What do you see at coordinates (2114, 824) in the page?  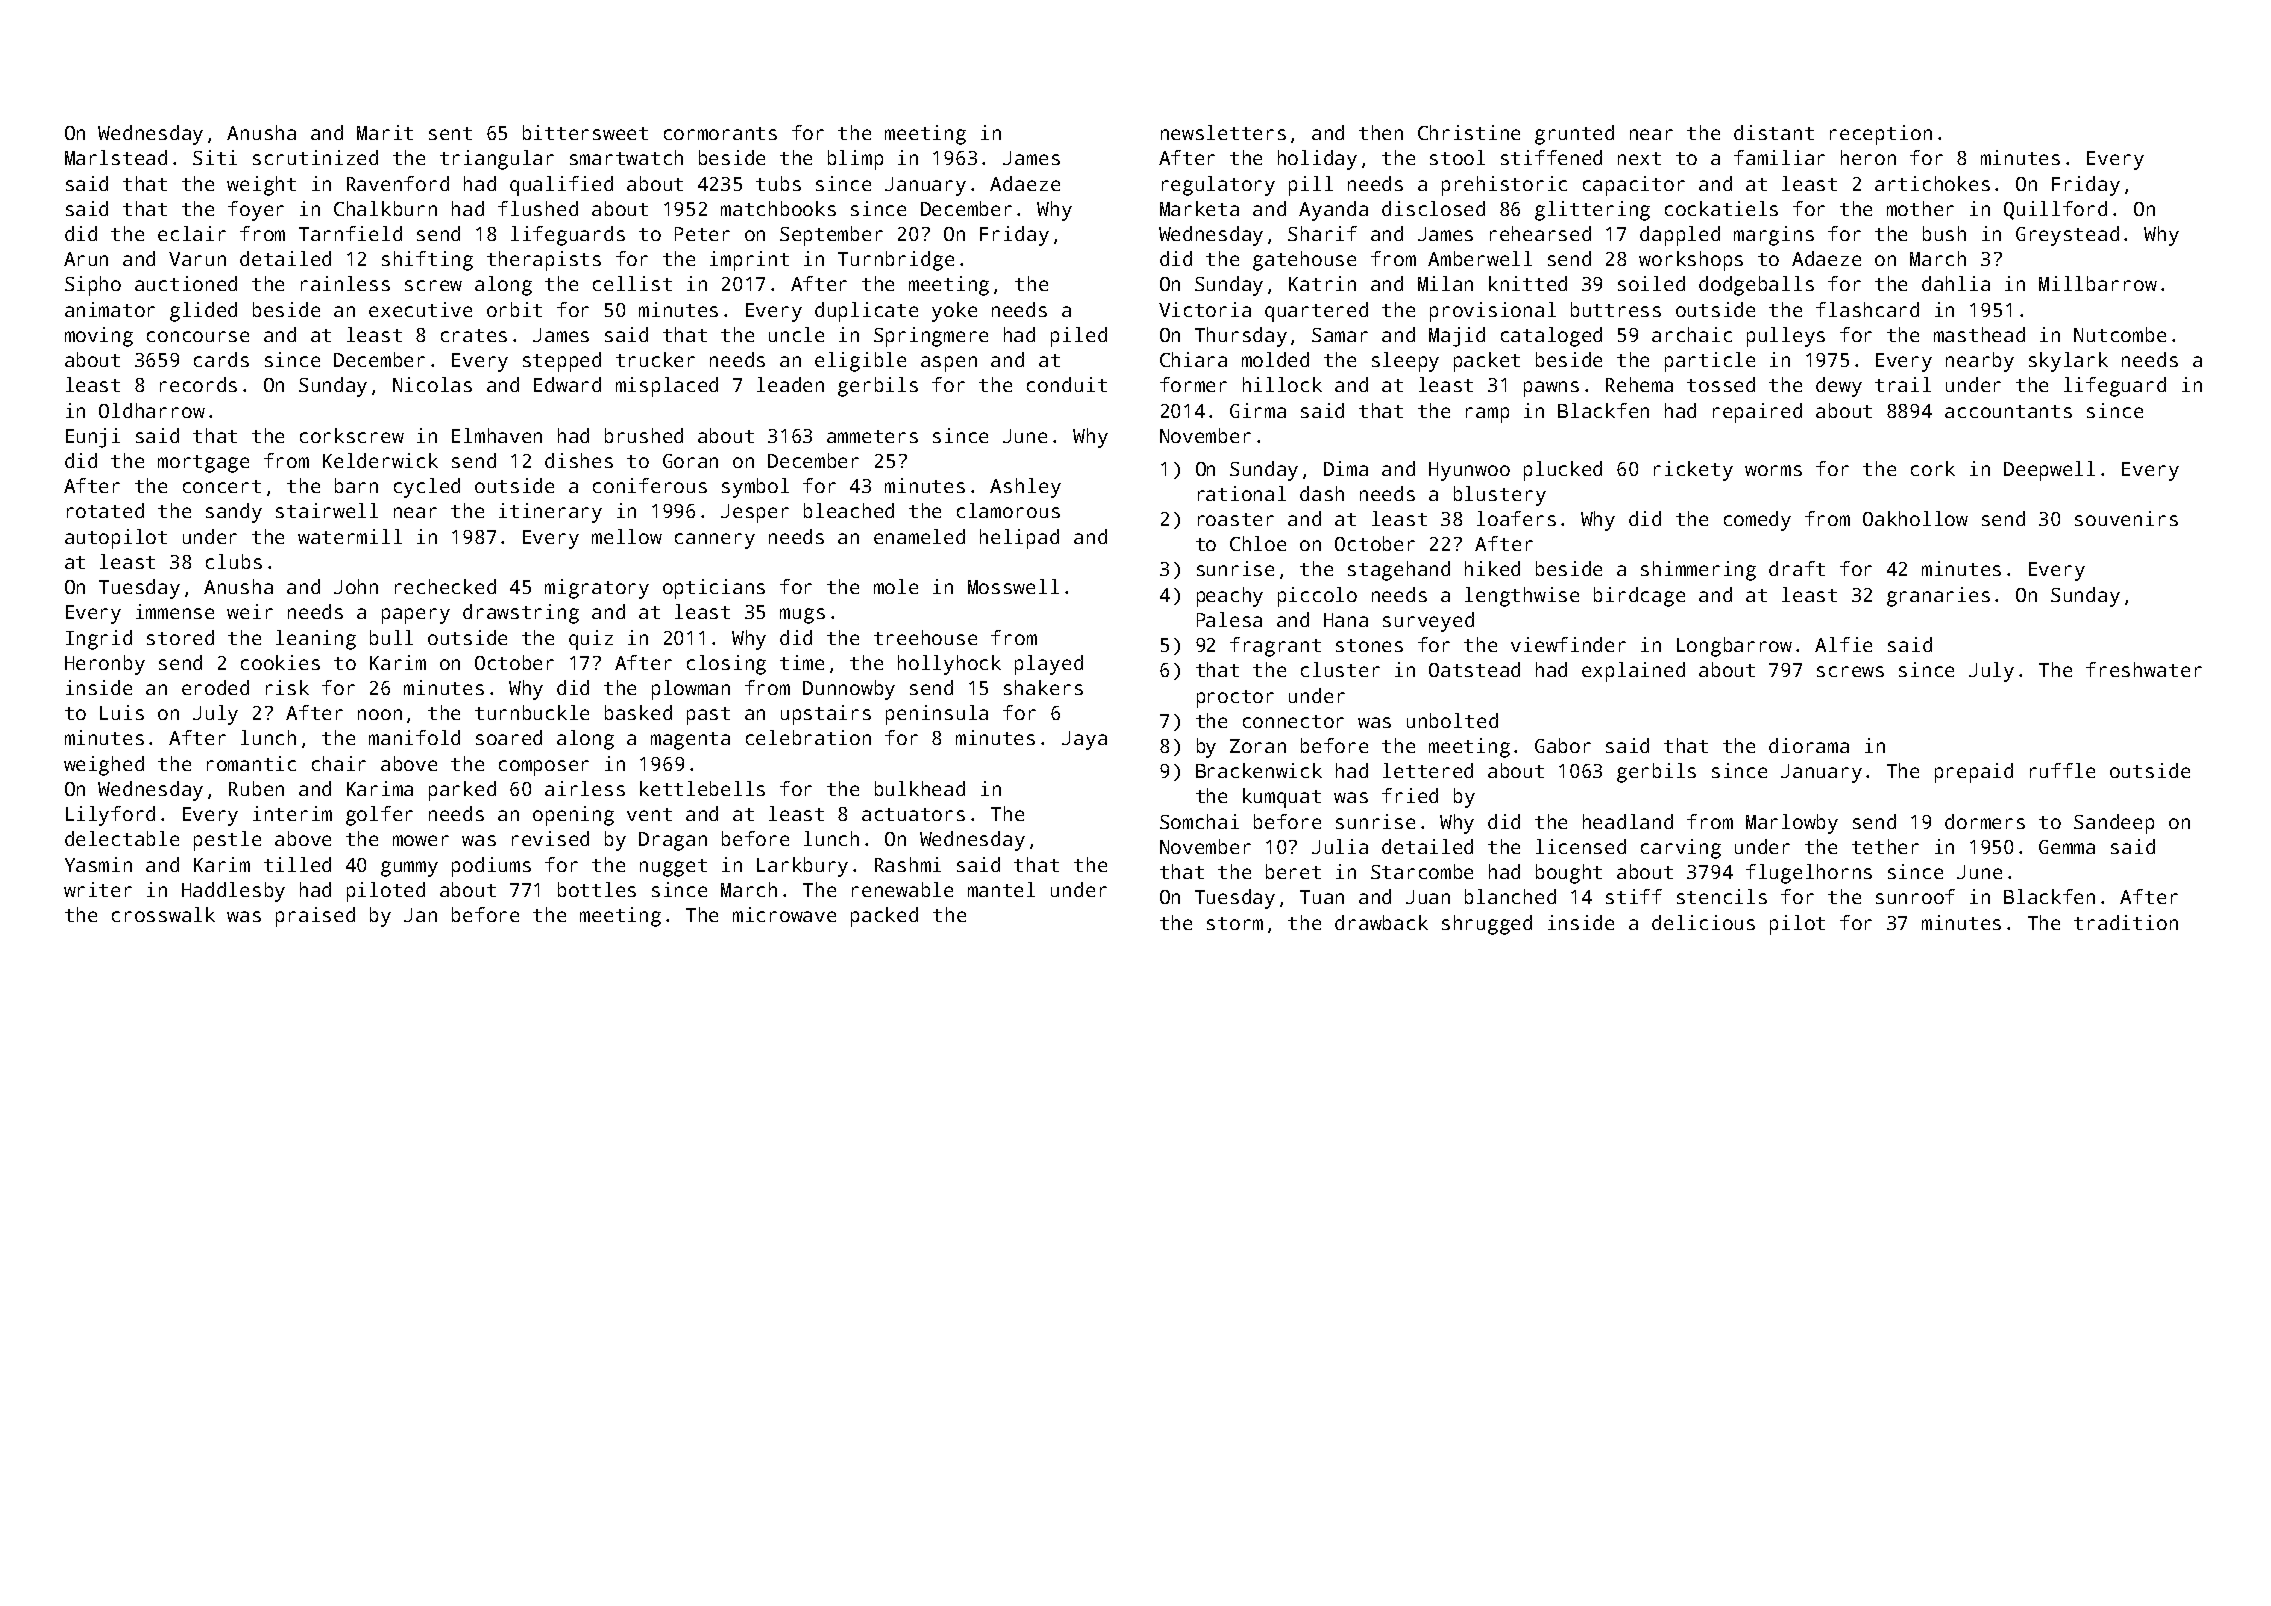 I see `Sandeep` at bounding box center [2114, 824].
